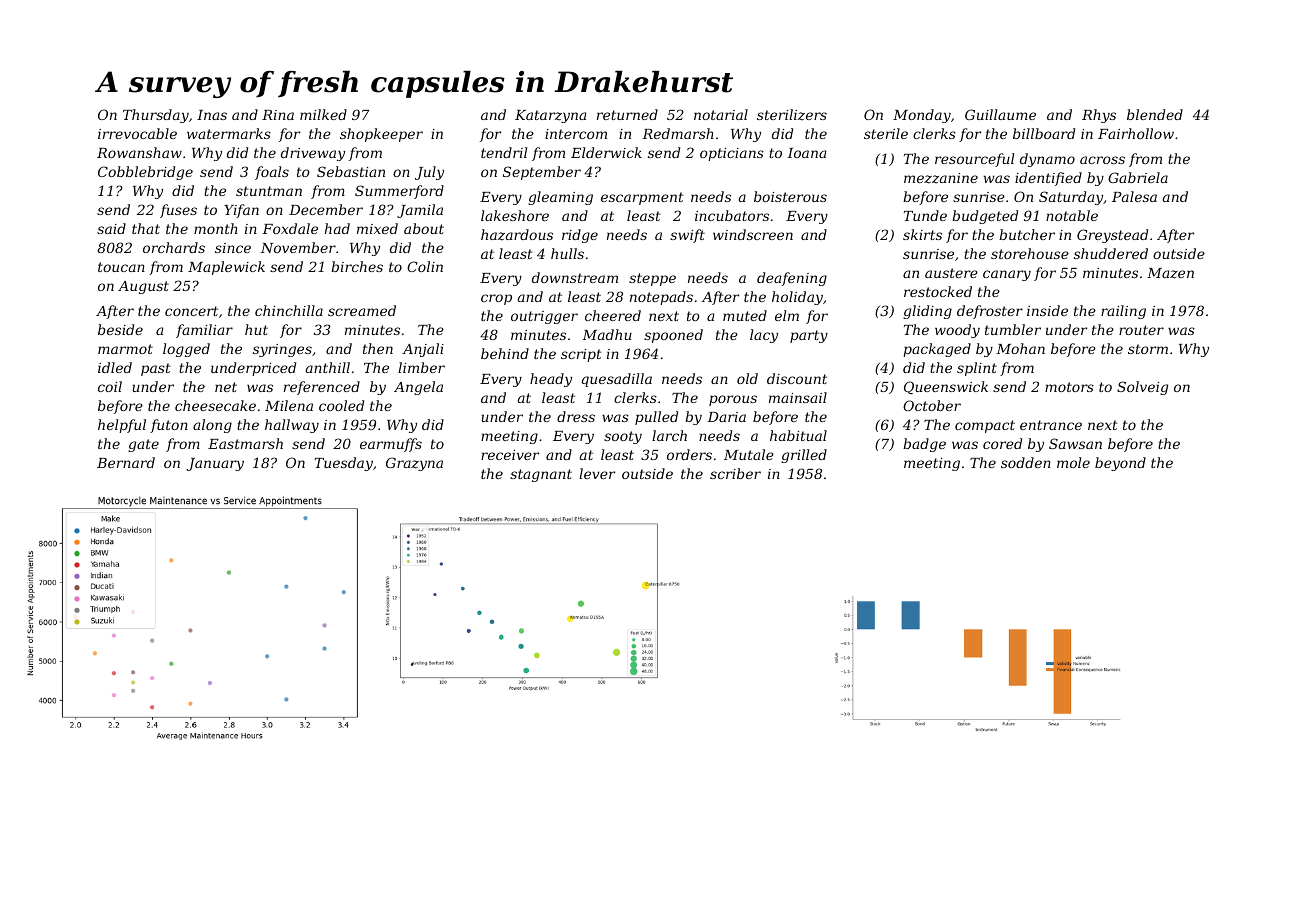  Describe the element at coordinates (212, 115) in the document. I see `Inas` at that location.
